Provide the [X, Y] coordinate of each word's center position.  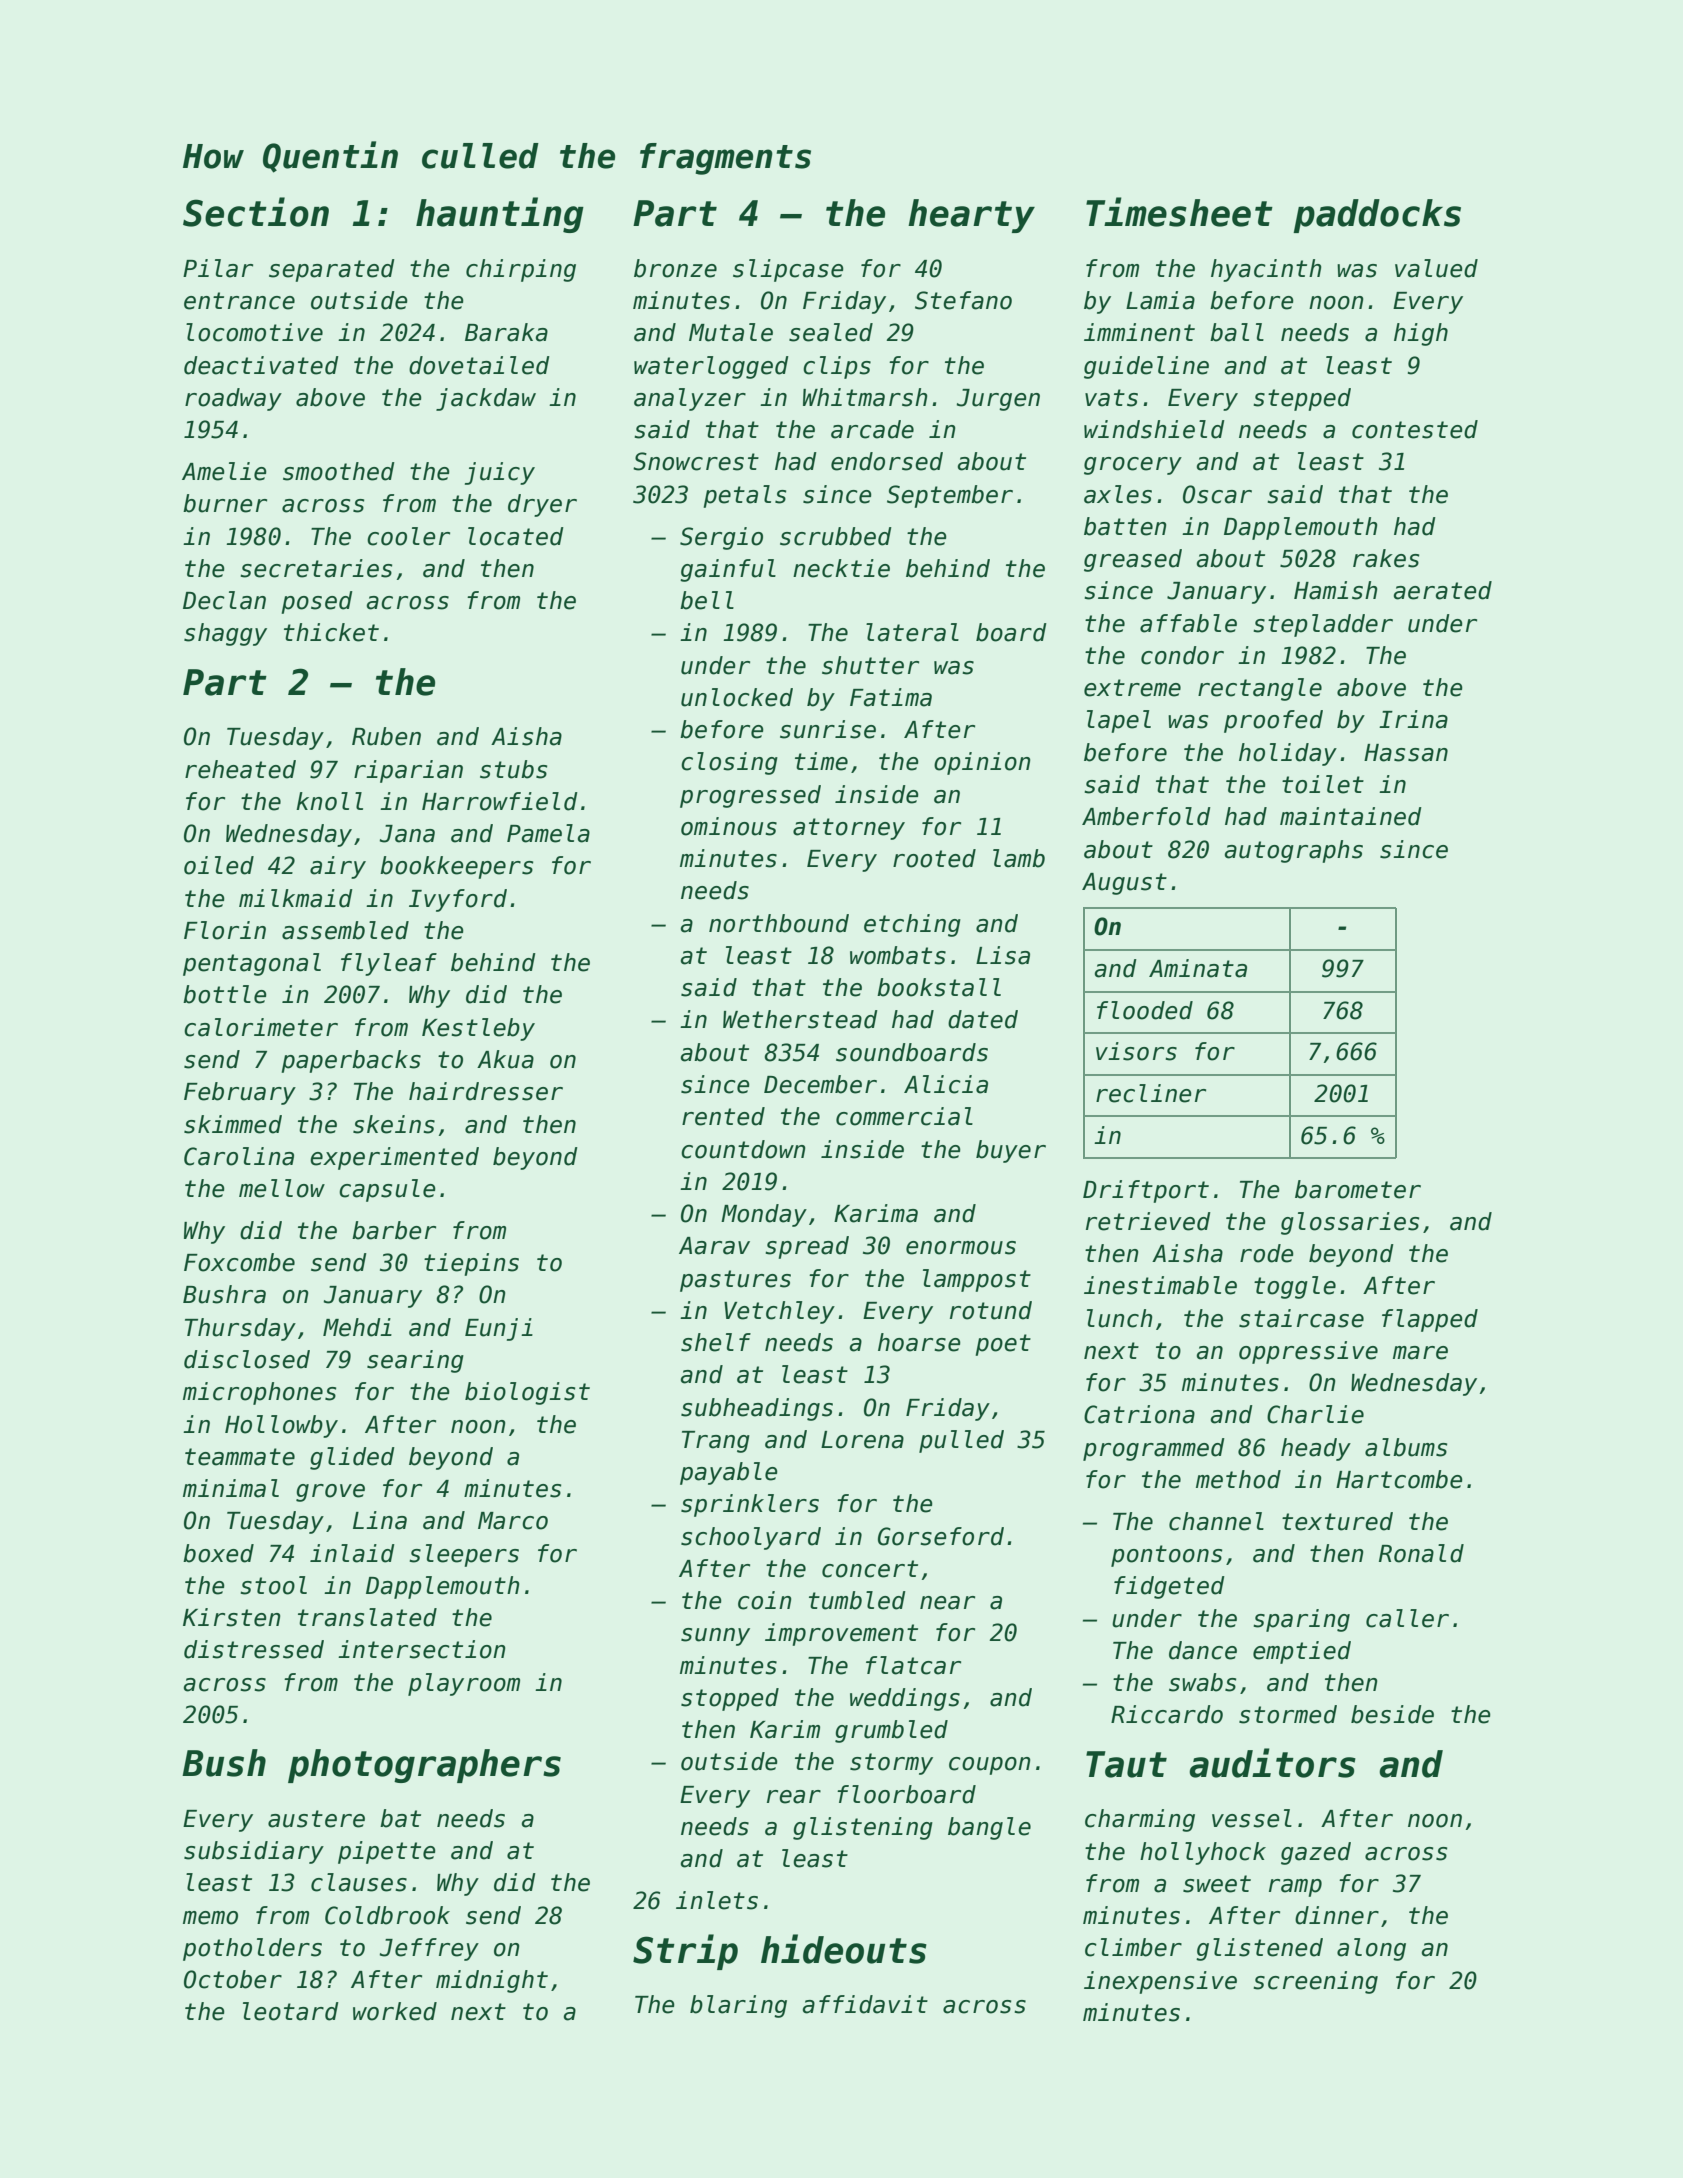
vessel [1252, 1818]
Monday [764, 1215]
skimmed [233, 1124]
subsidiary [254, 1852]
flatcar [913, 1665]
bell [707, 600]
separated [332, 270]
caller [1407, 1618]
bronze [675, 268]
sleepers [464, 1555]
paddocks [1377, 216]
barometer [1358, 1189]
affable [1188, 623]
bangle [989, 1828]
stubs [513, 769]
